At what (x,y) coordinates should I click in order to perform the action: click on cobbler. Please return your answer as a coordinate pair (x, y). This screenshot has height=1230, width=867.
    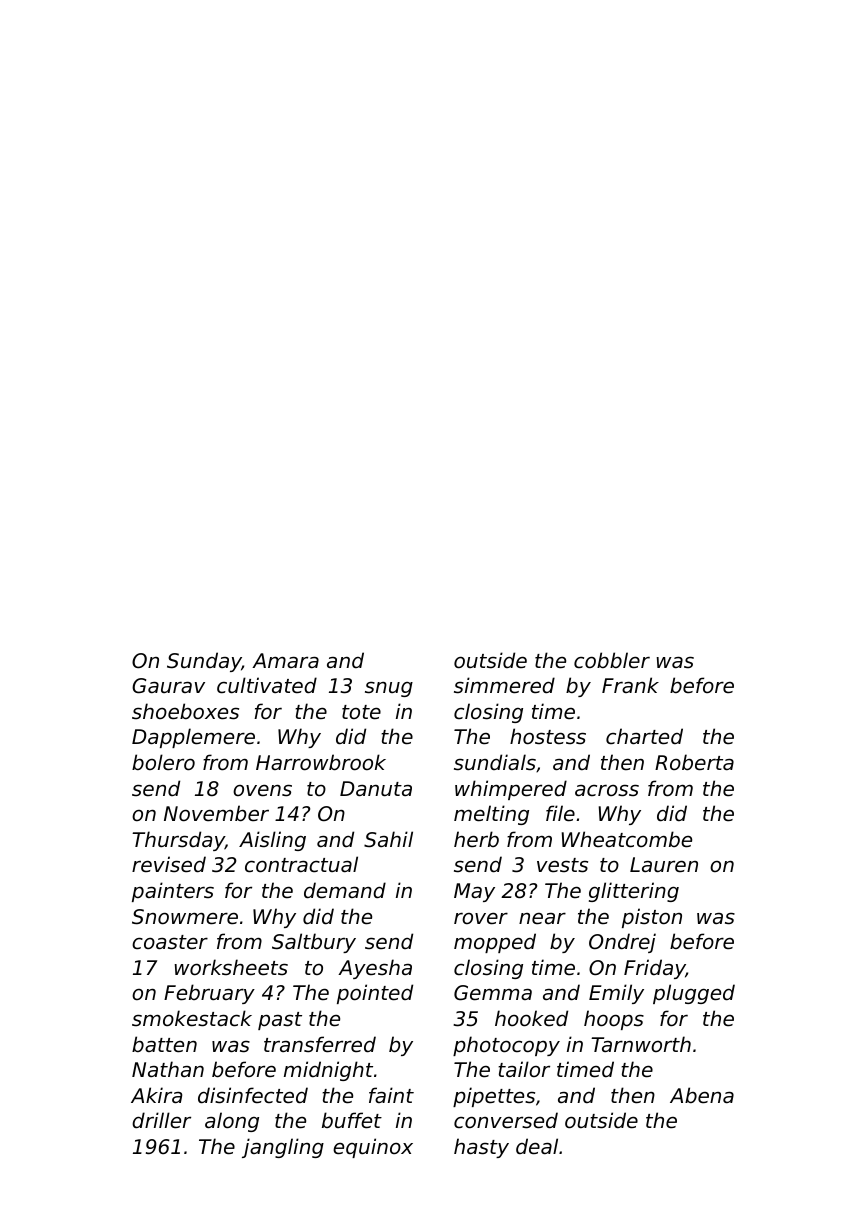
    Looking at the image, I should click on (612, 660).
